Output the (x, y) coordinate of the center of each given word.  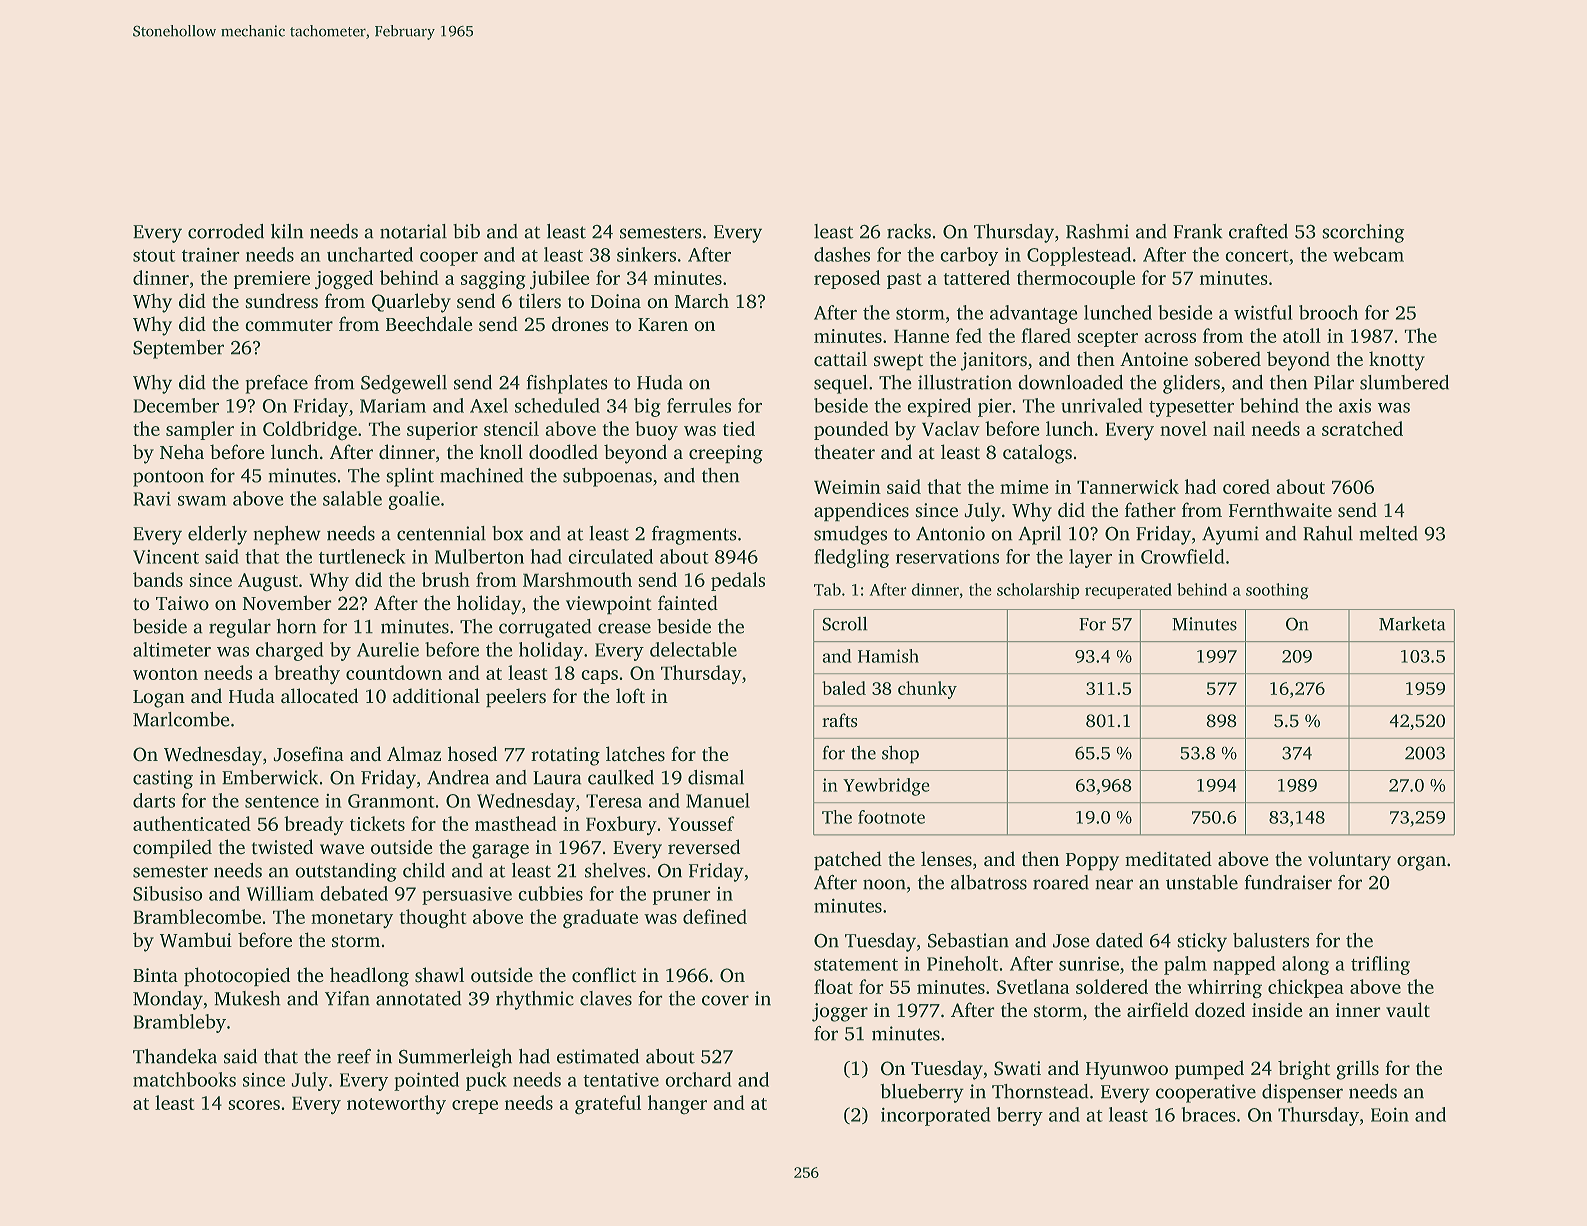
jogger (840, 1012)
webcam (1368, 254)
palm (1185, 965)
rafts (839, 720)
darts (154, 800)
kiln (287, 231)
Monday (168, 1000)
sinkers (646, 254)
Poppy (1092, 862)
